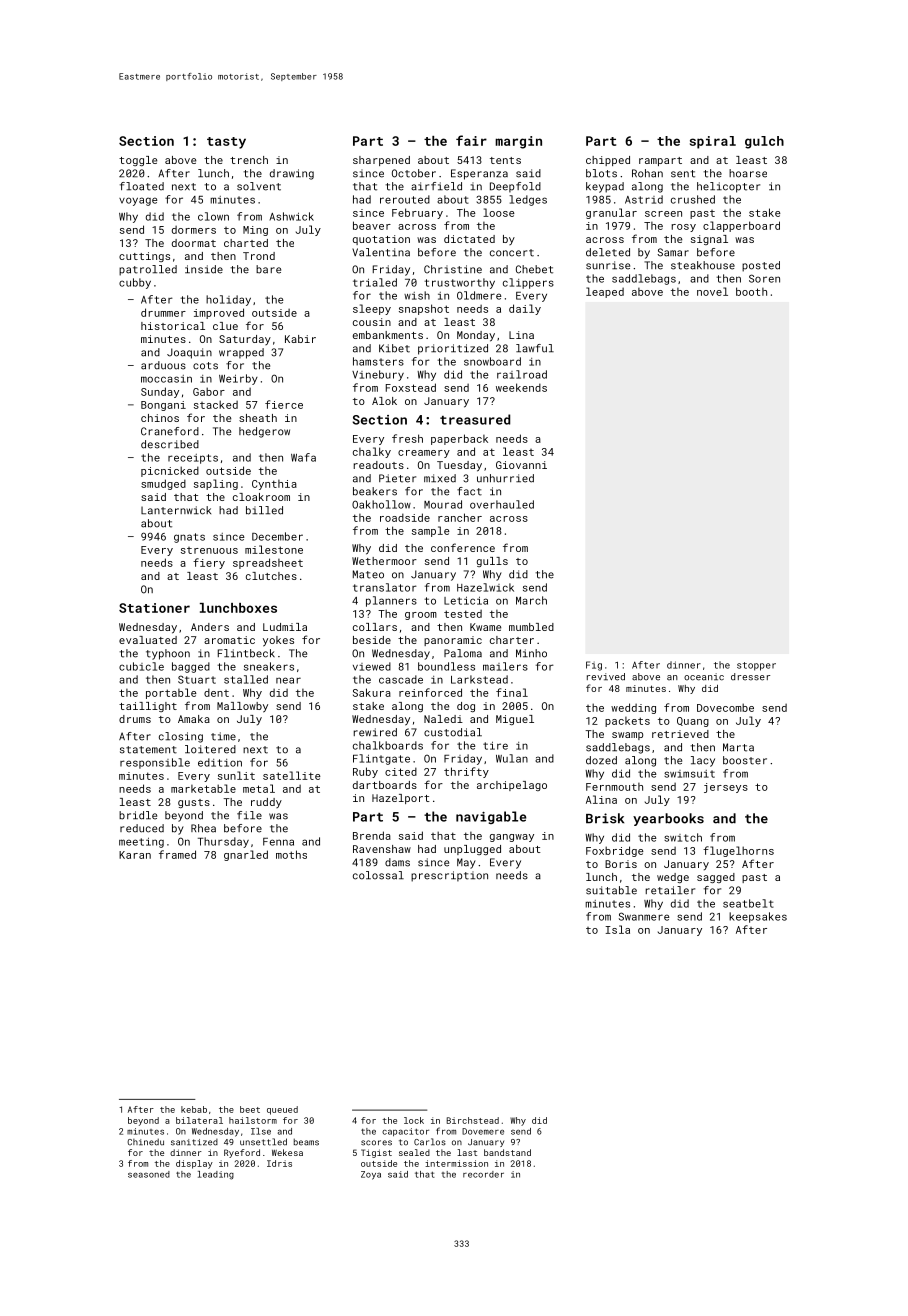 Image resolution: width=908 pixels, height=1316 pixels. Describe the element at coordinates (249, 815) in the image. I see `file` at that location.
